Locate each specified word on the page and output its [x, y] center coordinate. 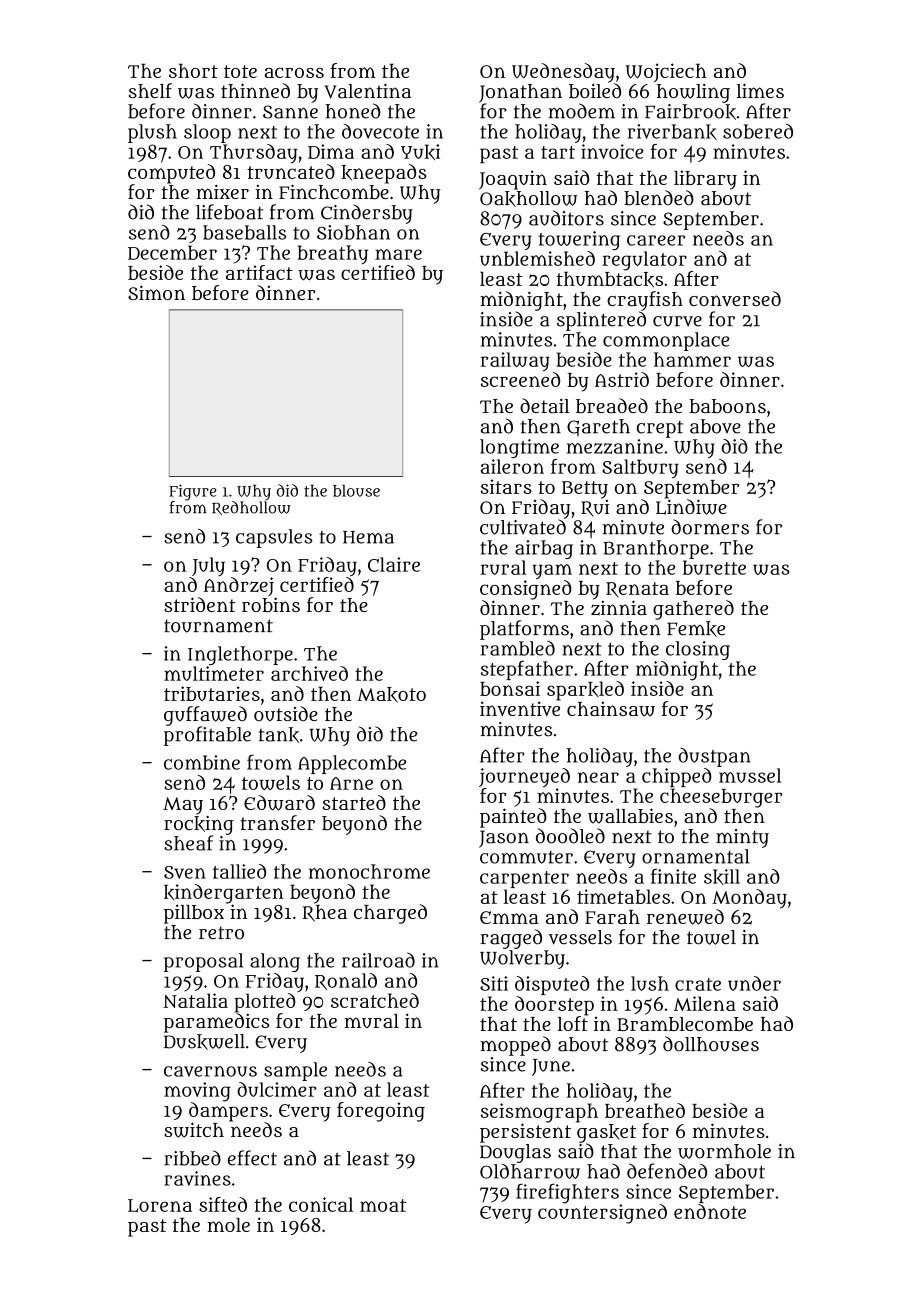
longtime [519, 448]
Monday [749, 899]
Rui [595, 508]
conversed [735, 298]
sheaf [188, 843]
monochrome [369, 871]
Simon [156, 292]
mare [398, 254]
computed [171, 174]
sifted [223, 1204]
